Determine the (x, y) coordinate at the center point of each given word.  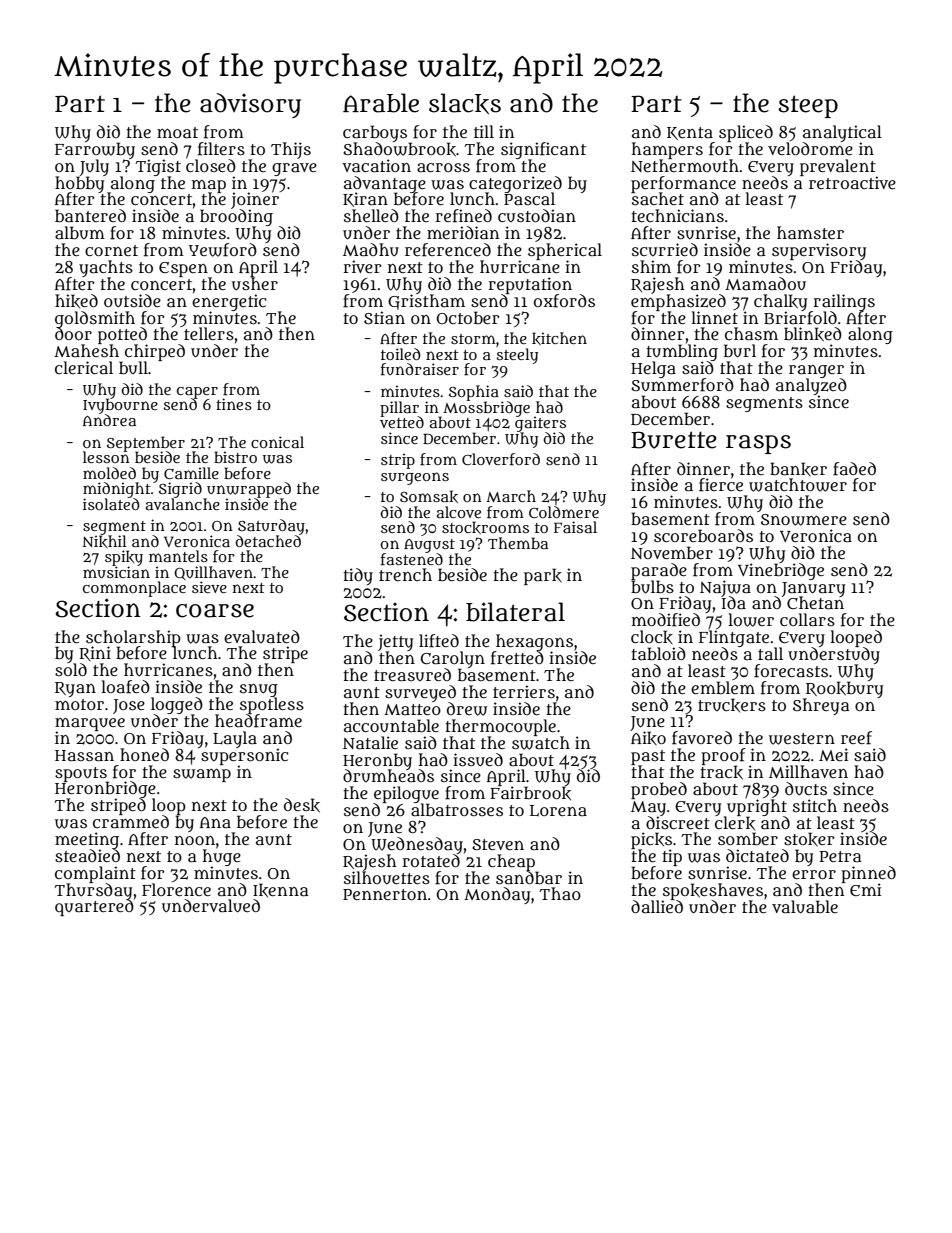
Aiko (648, 738)
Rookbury (844, 689)
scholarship (133, 638)
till (484, 131)
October (468, 317)
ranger (816, 371)
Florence (176, 889)
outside (132, 301)
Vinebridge (781, 571)
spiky (124, 558)
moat (177, 132)
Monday (497, 895)
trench (405, 574)
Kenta (690, 133)
